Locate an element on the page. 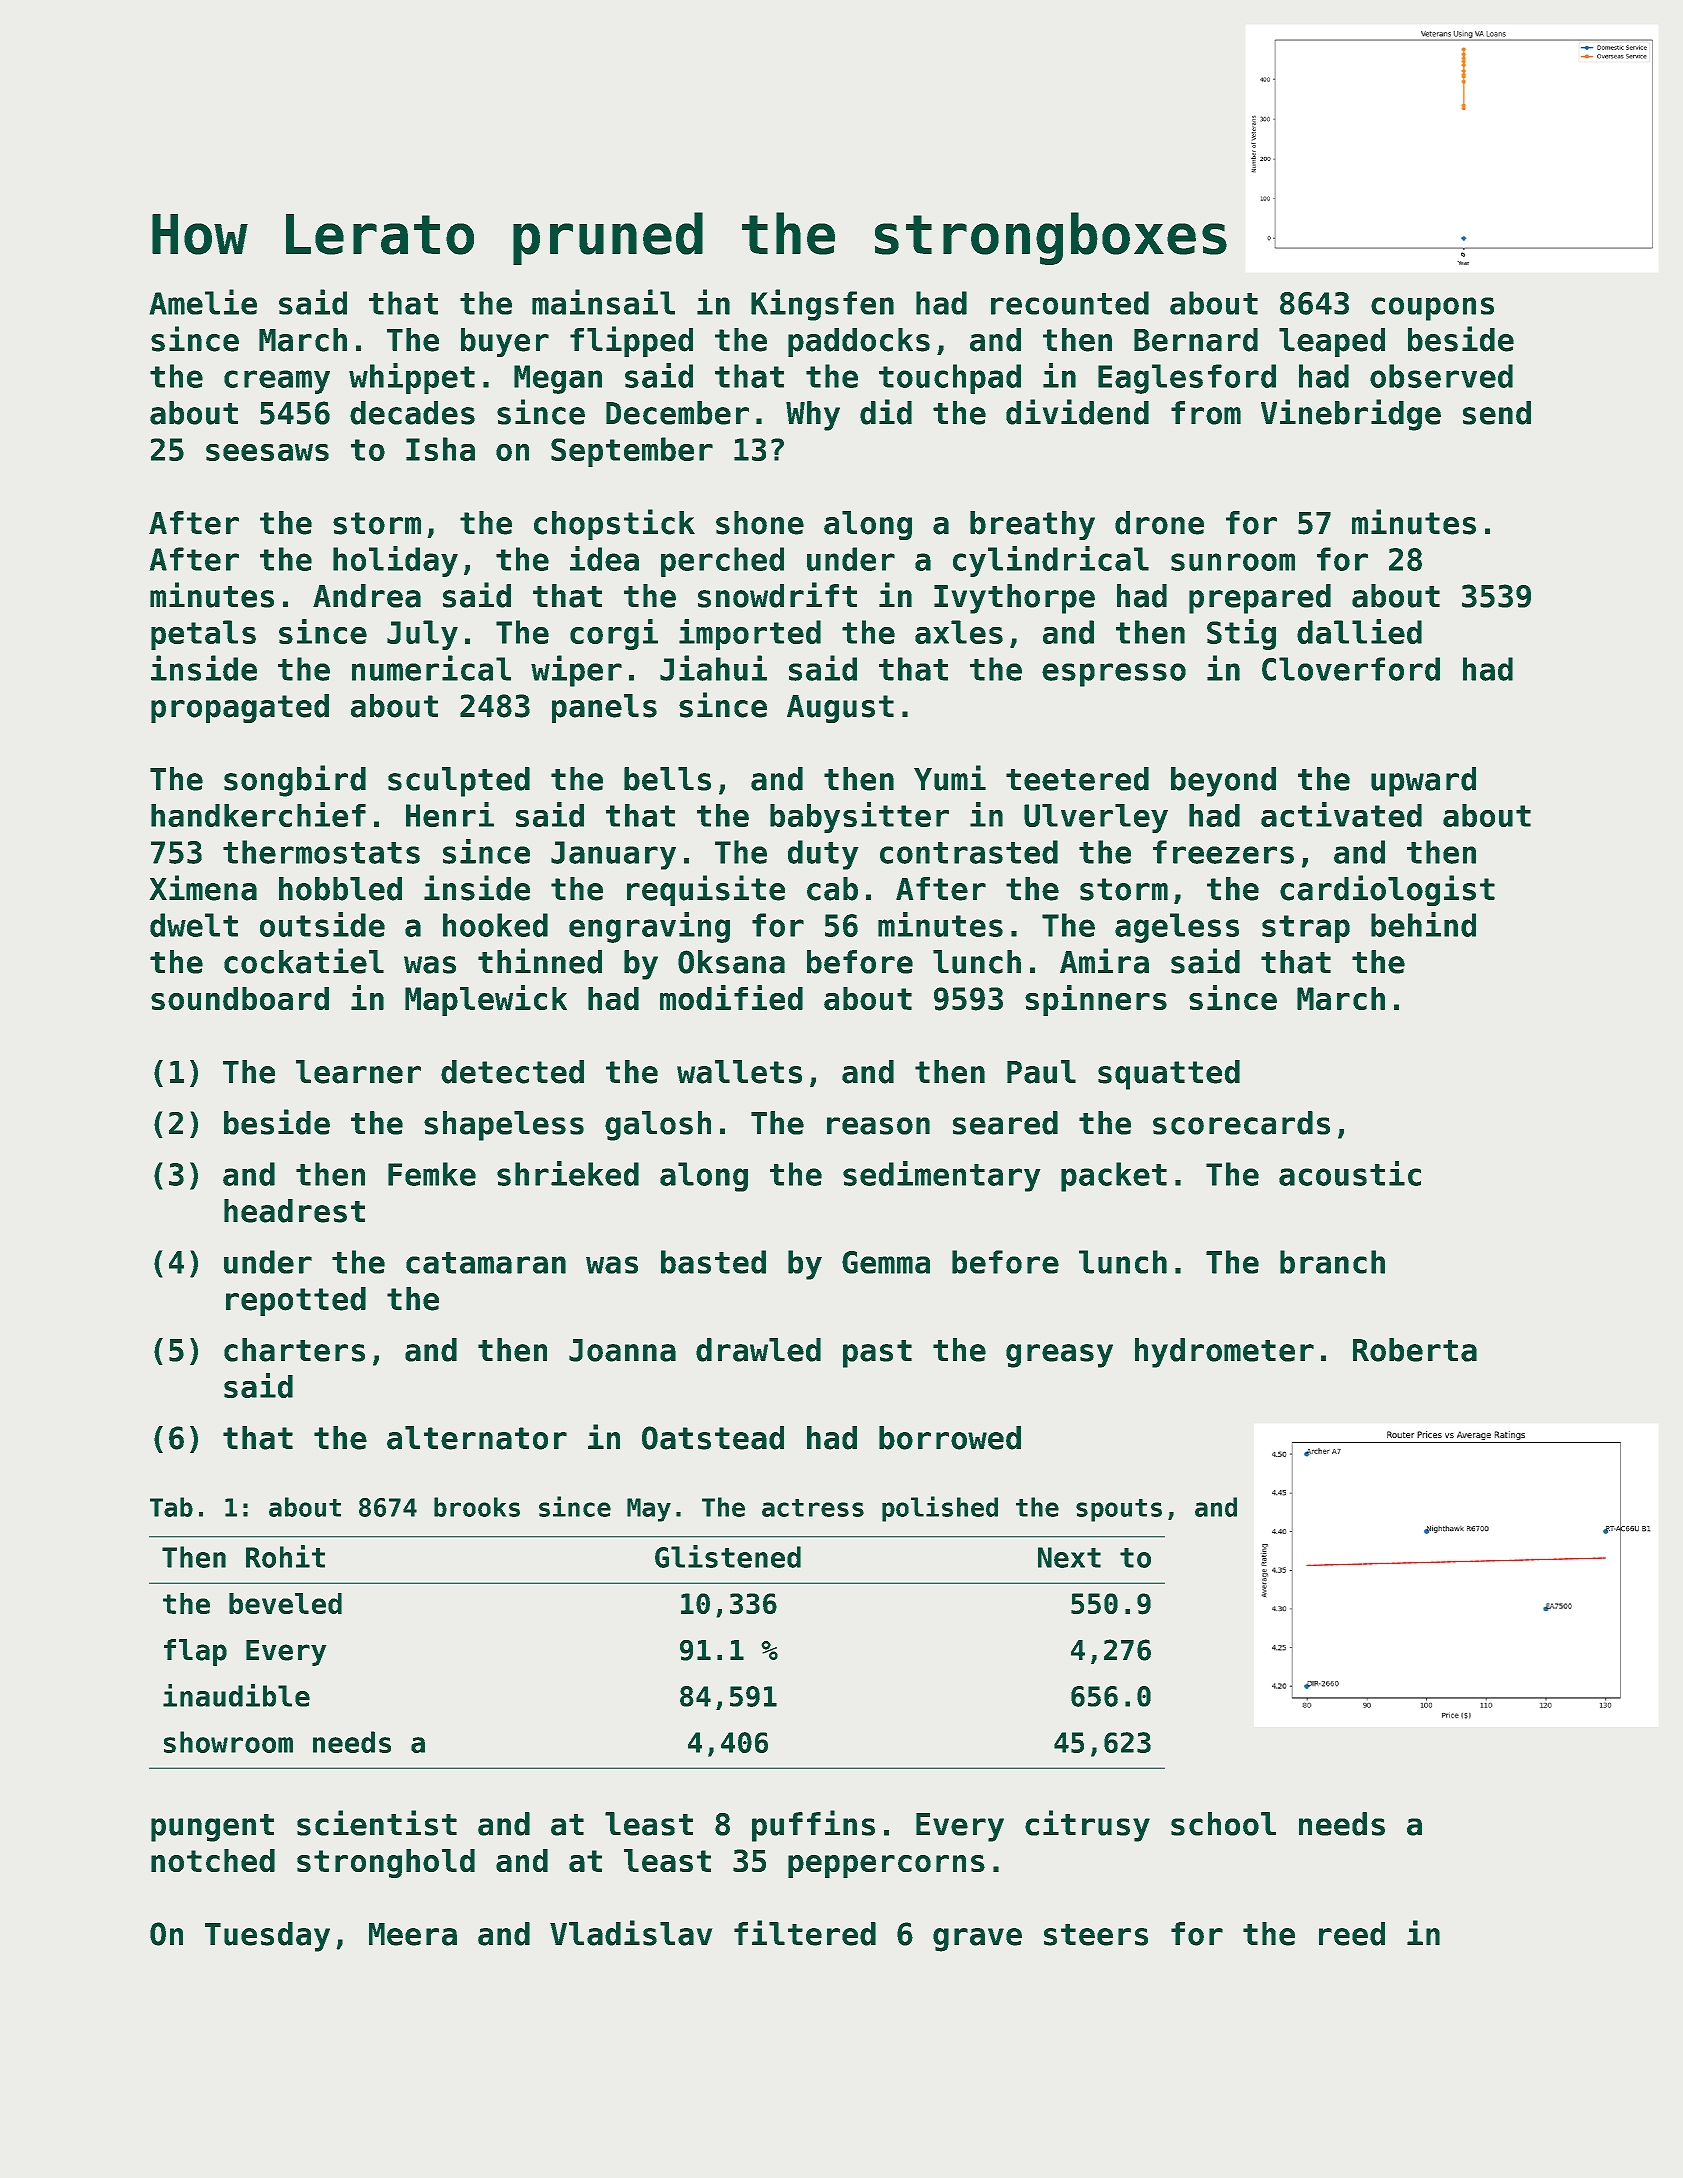 The image size is (1683, 2178). Yumi is located at coordinates (950, 778).
